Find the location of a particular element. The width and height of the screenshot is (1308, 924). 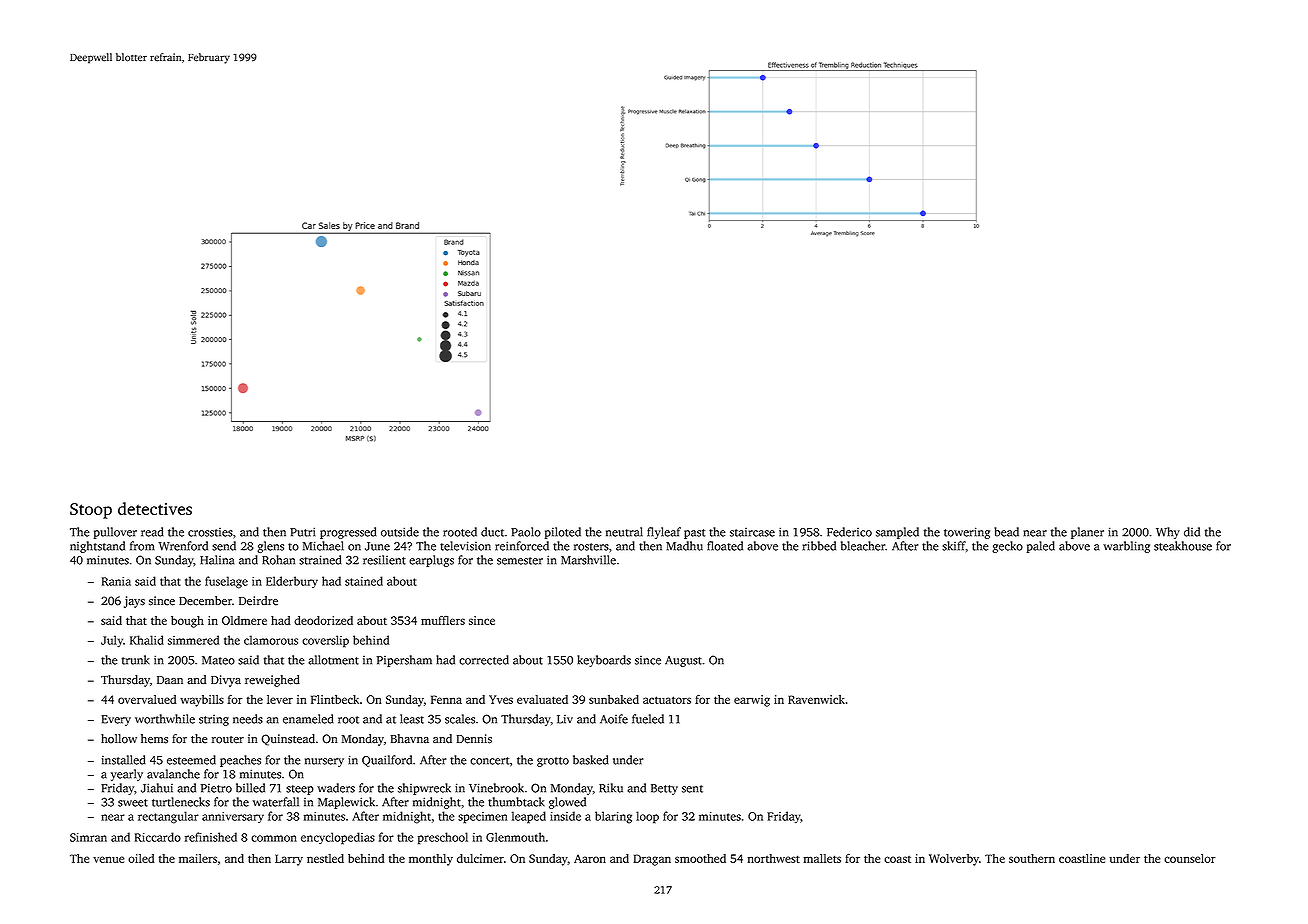

gecko is located at coordinates (1007, 547).
